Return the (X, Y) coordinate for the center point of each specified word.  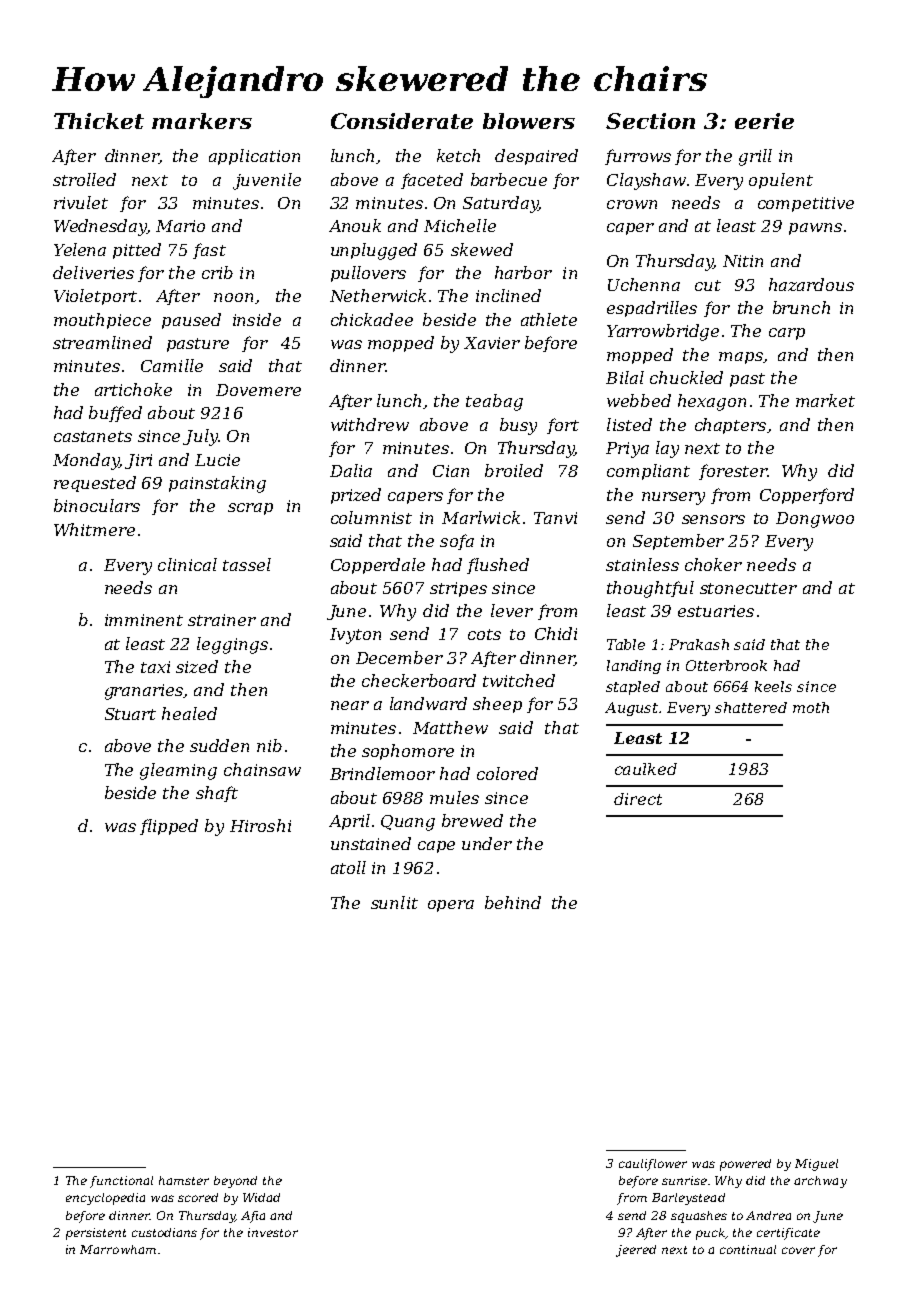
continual (748, 1249)
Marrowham (118, 1249)
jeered (636, 1251)
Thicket (99, 121)
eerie (764, 121)
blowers (529, 121)
